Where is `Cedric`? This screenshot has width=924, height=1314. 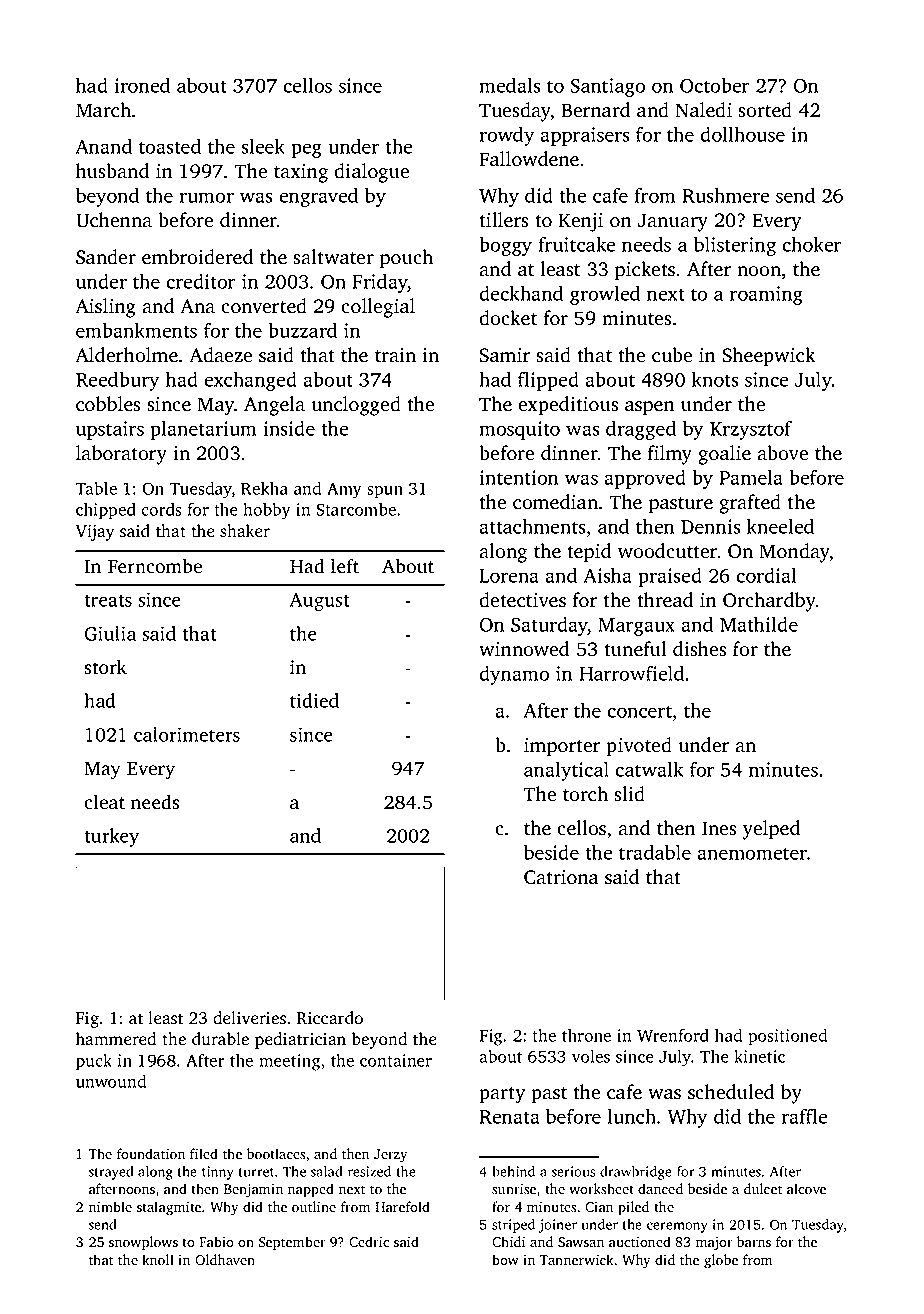 Cedric is located at coordinates (369, 1242).
